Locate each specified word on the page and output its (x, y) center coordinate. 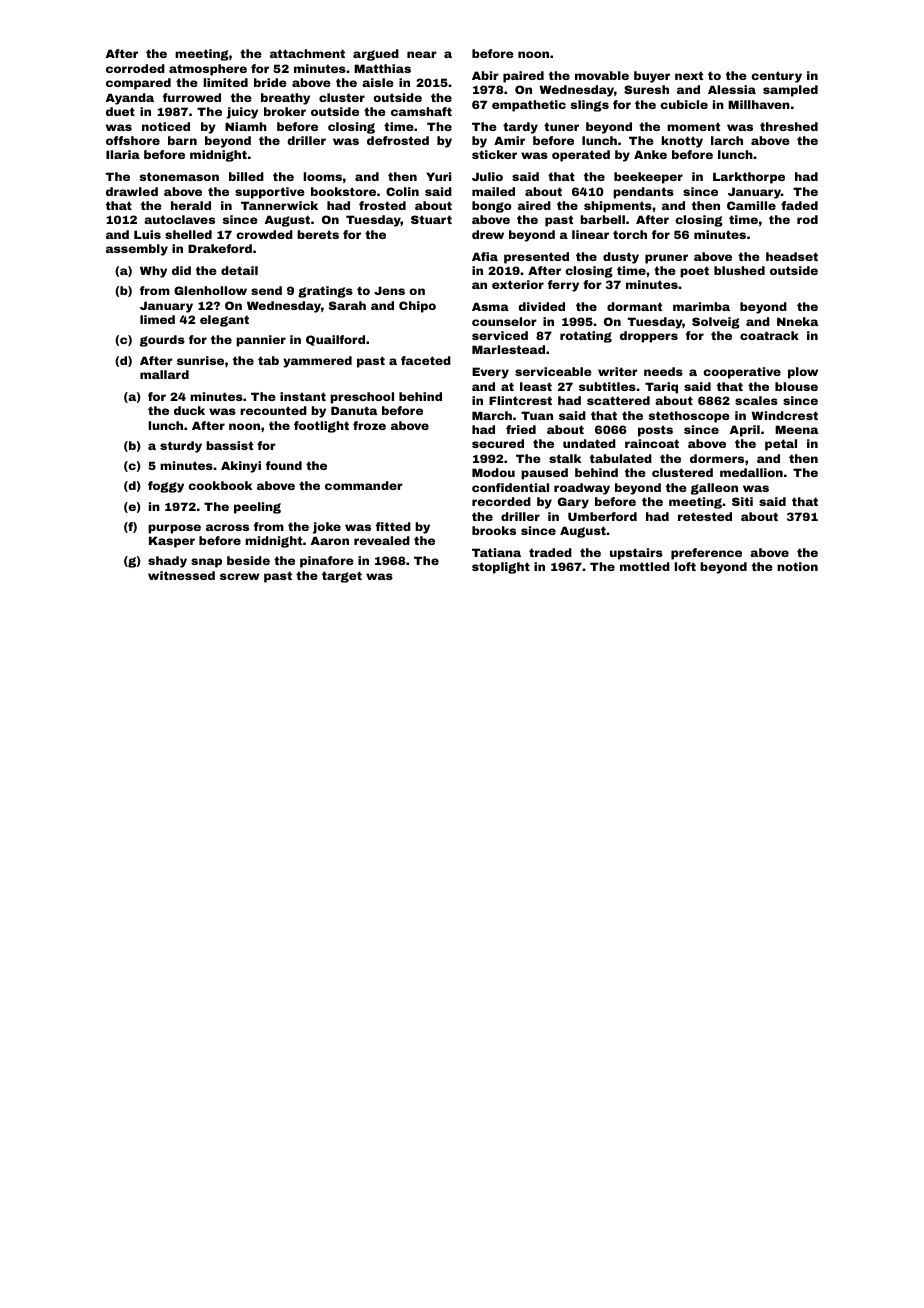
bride (270, 82)
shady (167, 562)
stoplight (501, 568)
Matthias (382, 68)
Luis (147, 234)
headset (792, 256)
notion (797, 566)
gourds (162, 341)
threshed (789, 126)
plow (803, 373)
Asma (490, 306)
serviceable (553, 371)
